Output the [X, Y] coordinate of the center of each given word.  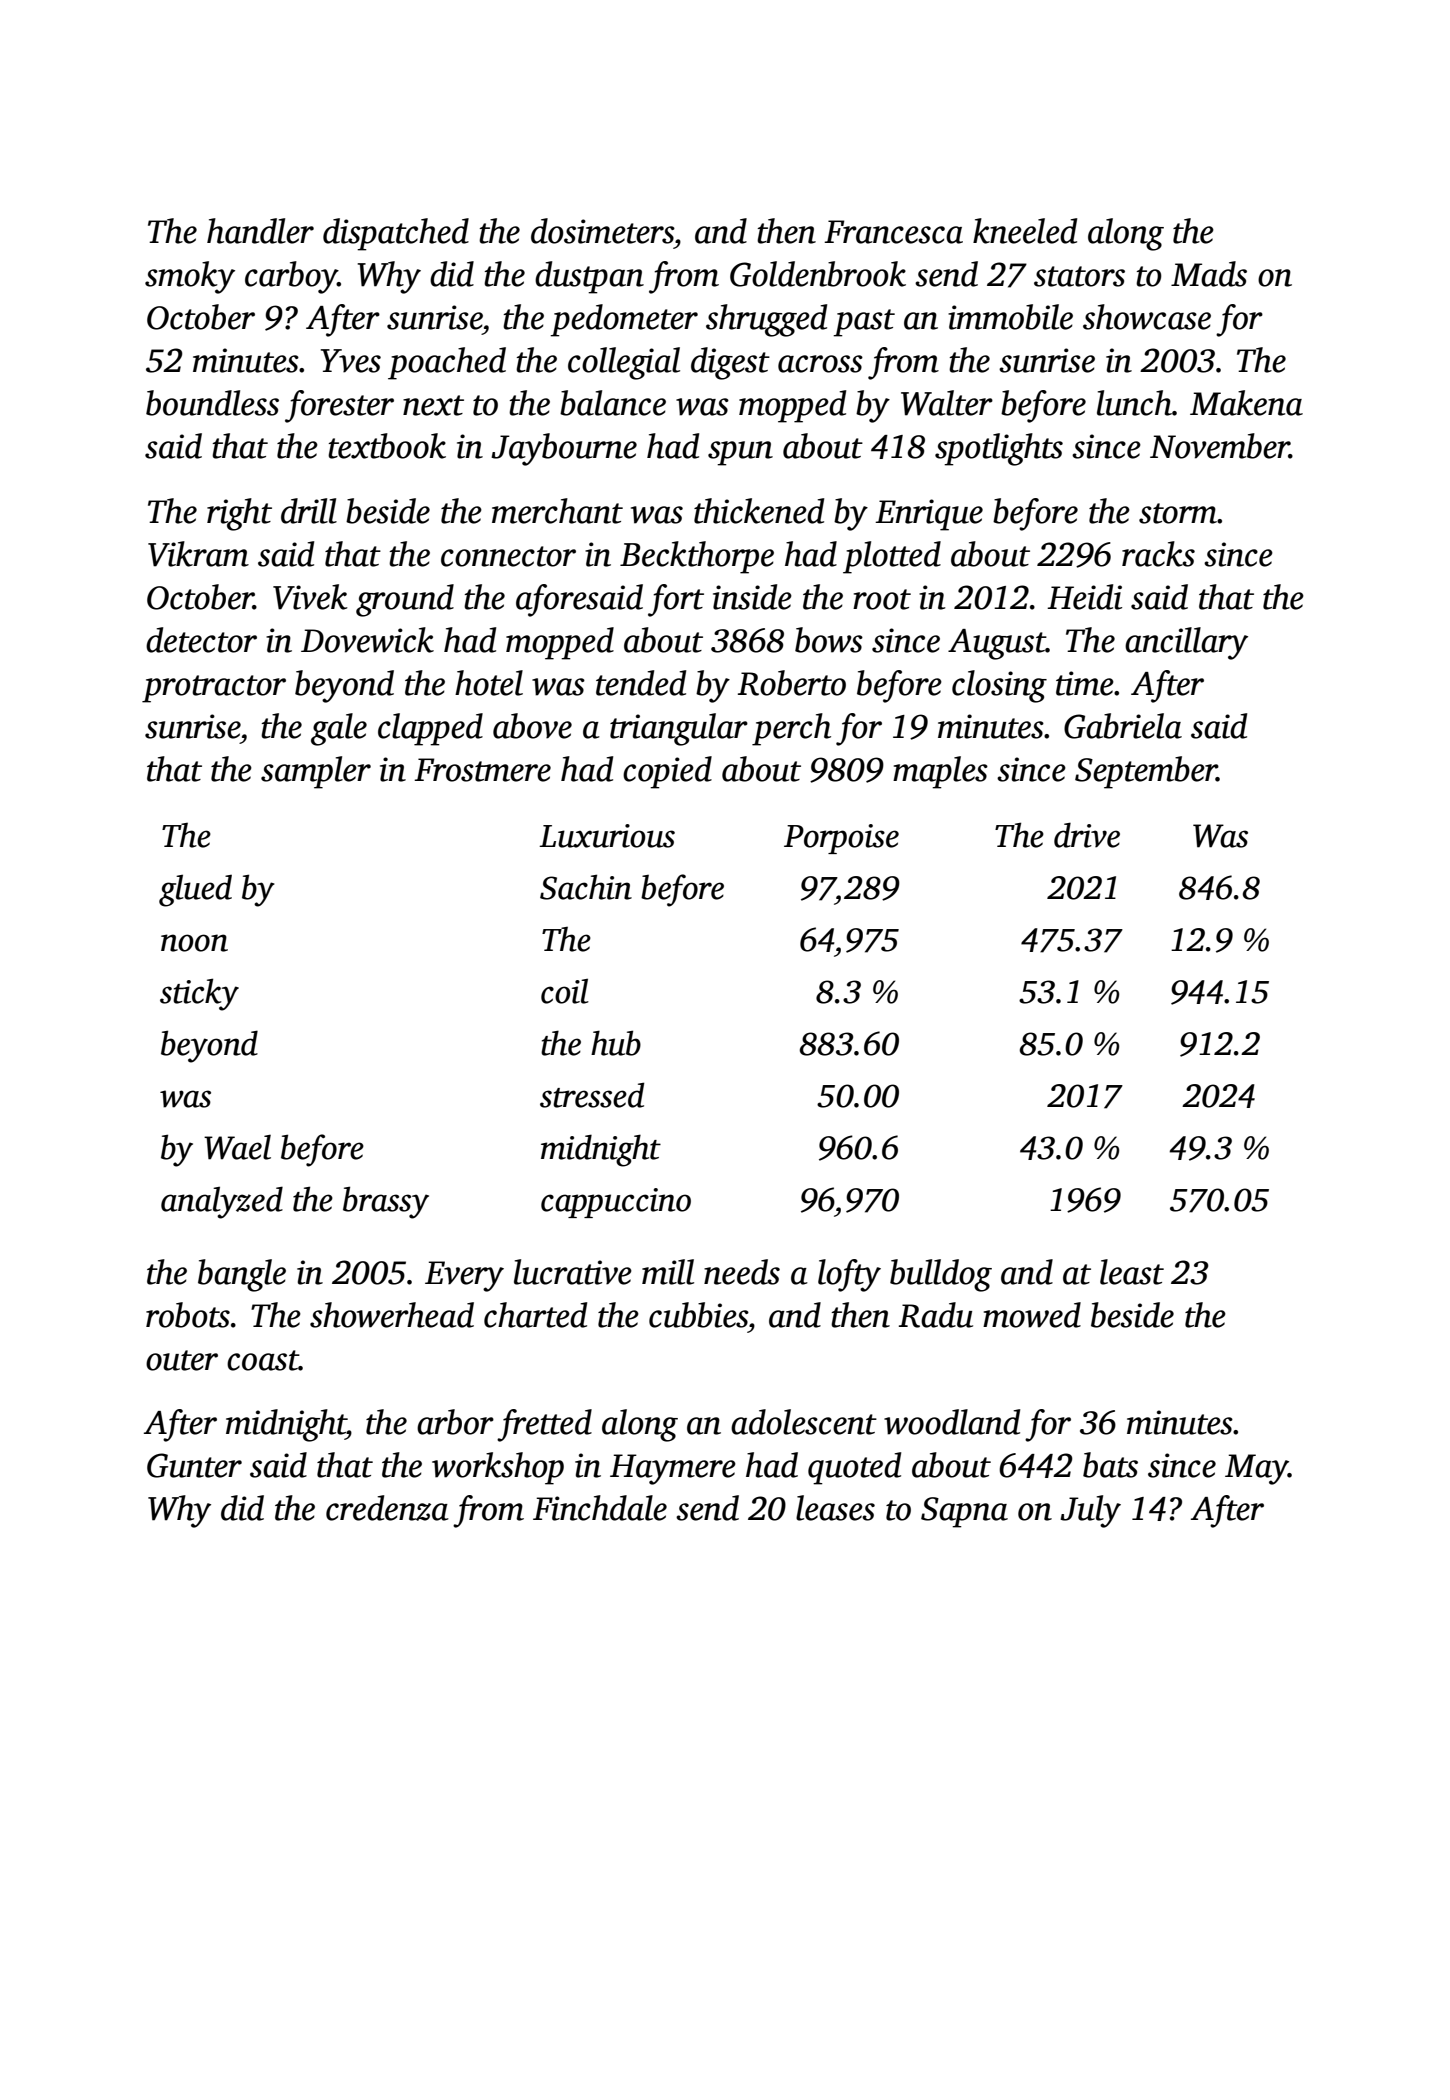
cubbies [698, 1315]
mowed [1032, 1315]
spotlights [999, 449]
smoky [190, 277]
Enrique [929, 515]
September [1146, 772]
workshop [498, 1468]
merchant [557, 511]
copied [667, 772]
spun [740, 453]
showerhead [392, 1315]
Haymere [673, 1469]
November [1219, 446]
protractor [214, 689]
